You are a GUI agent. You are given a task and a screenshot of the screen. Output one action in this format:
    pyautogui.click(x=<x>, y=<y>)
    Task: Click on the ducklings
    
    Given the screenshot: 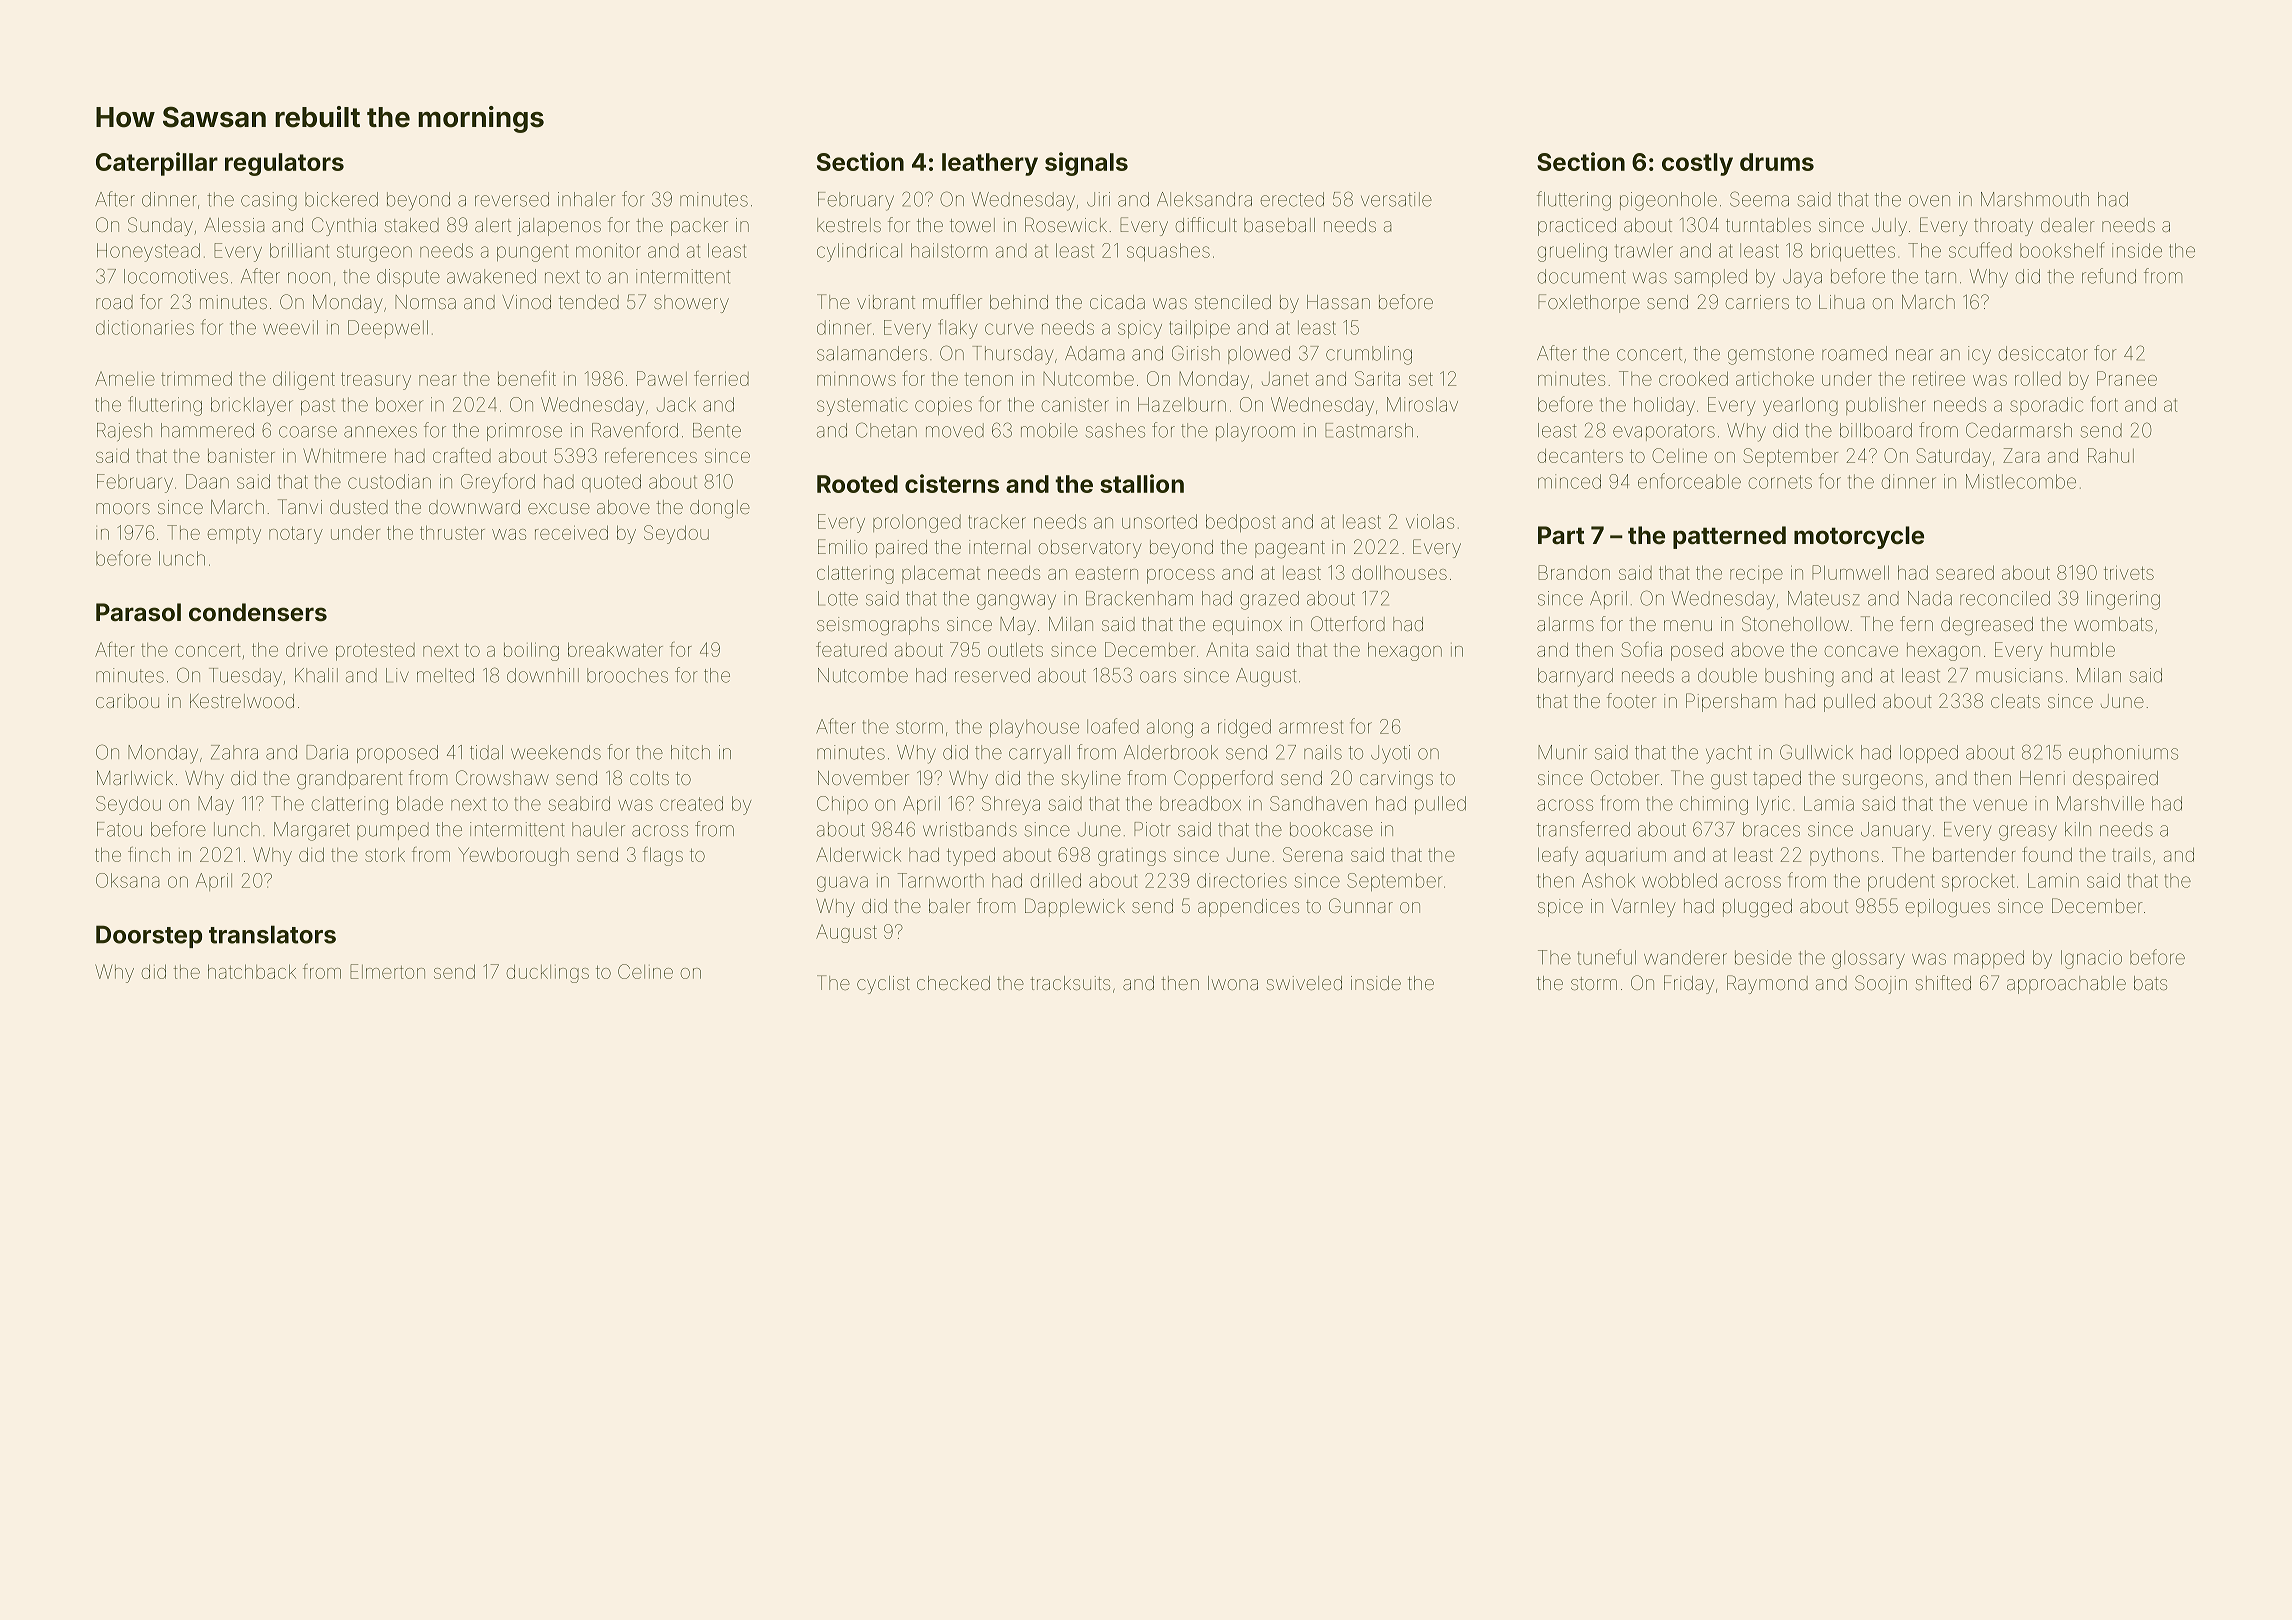 What is the action you would take?
    pyautogui.click(x=548, y=974)
